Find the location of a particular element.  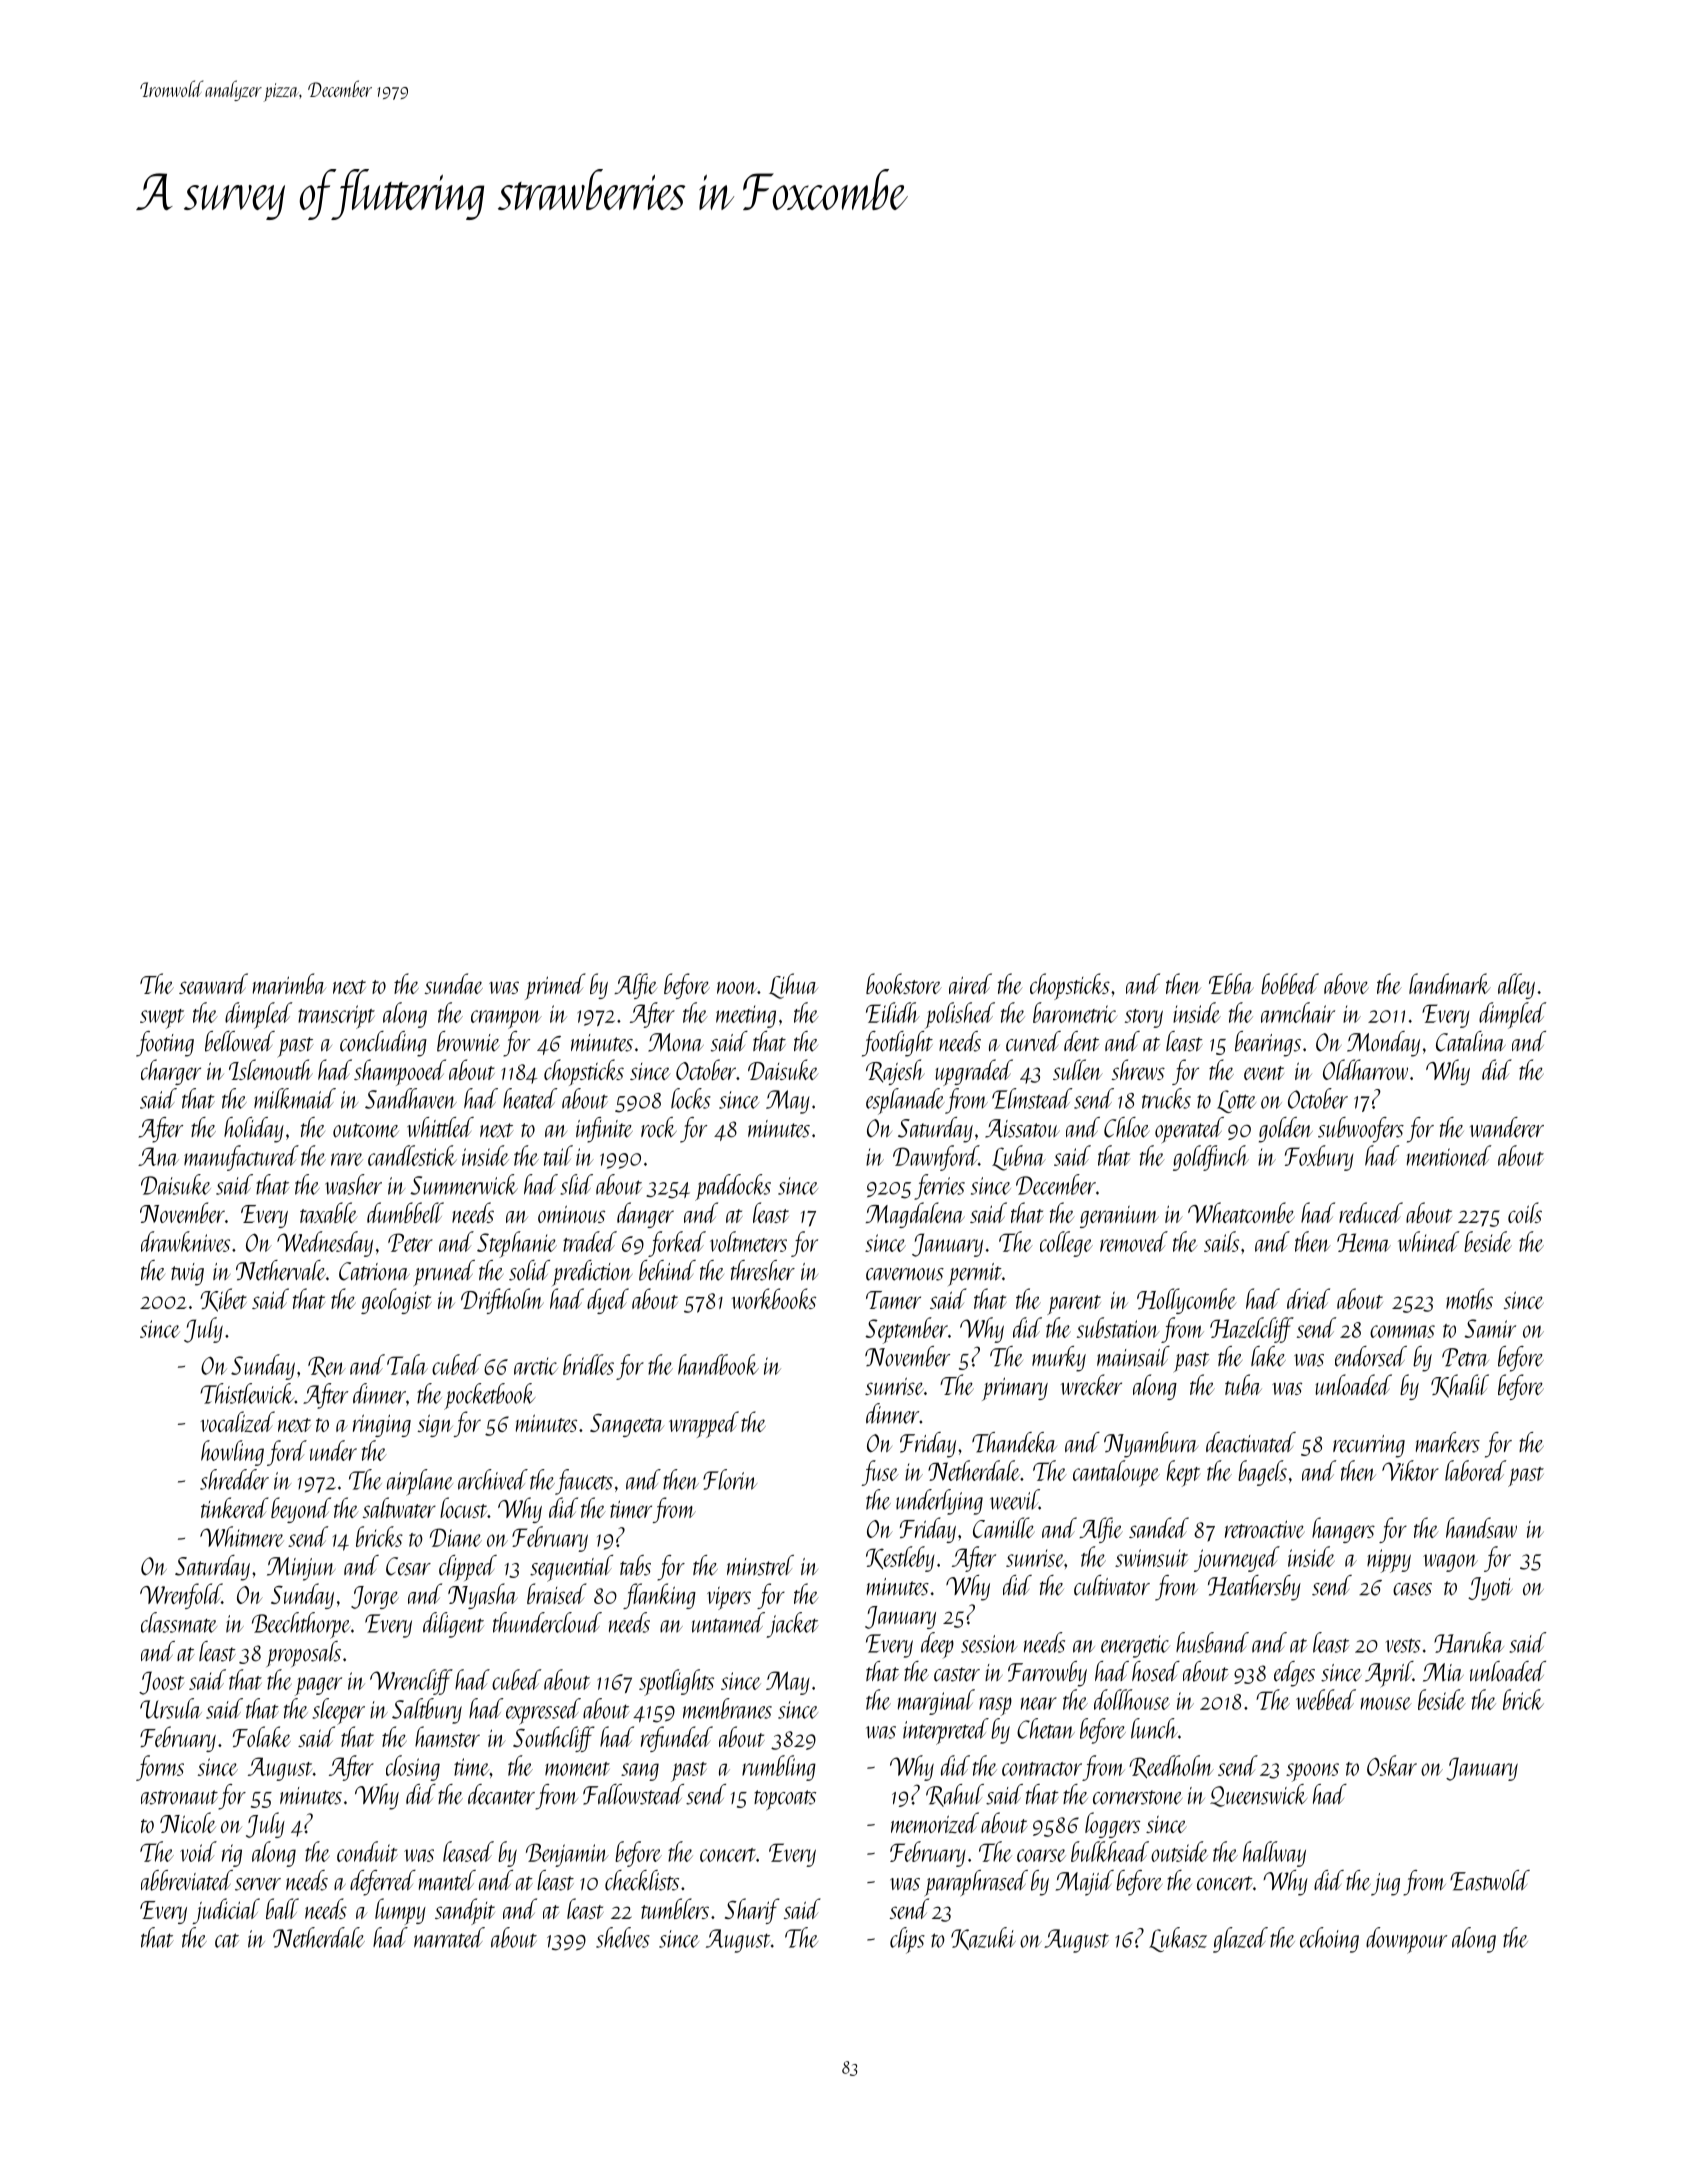

Queenswick is located at coordinates (1258, 1795).
